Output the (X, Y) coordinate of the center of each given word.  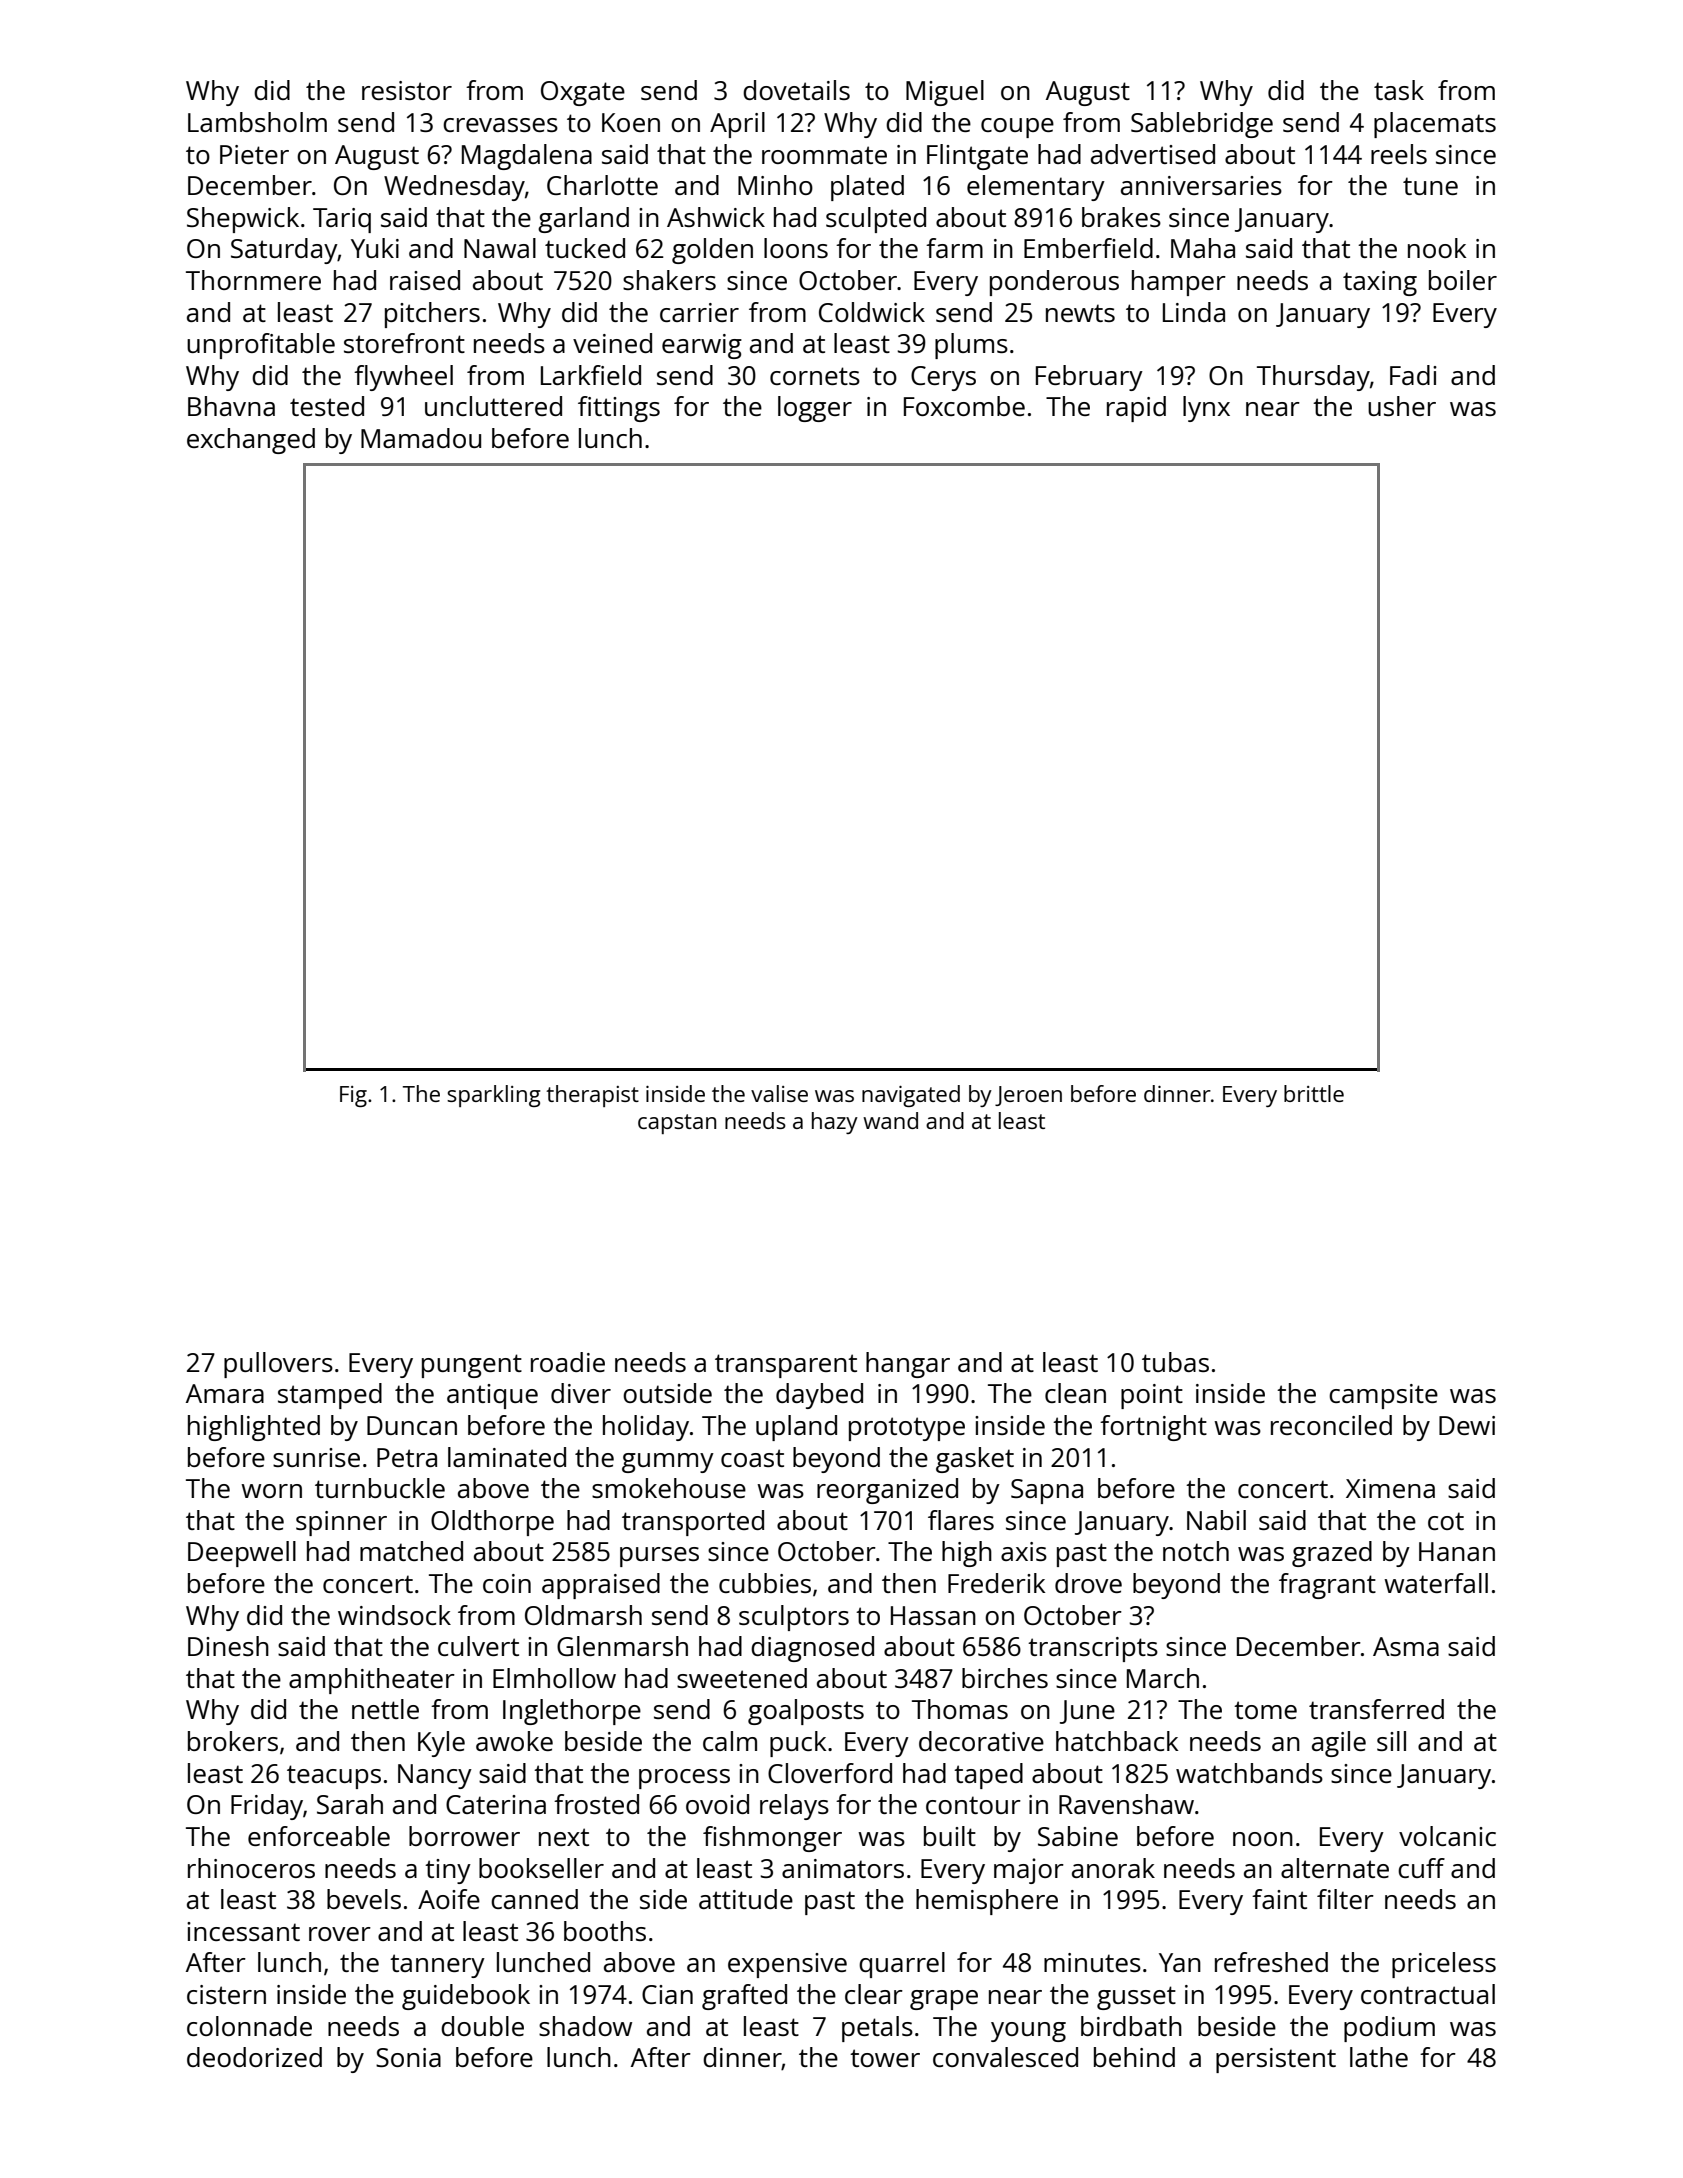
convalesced (1005, 2057)
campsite (1383, 1396)
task (1399, 90)
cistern (226, 1994)
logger (815, 409)
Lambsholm (257, 122)
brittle (1314, 1093)
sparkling (494, 1096)
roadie (568, 1362)
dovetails (796, 90)
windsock (394, 1615)
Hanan (1457, 1551)
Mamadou (421, 438)
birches (1005, 1678)
